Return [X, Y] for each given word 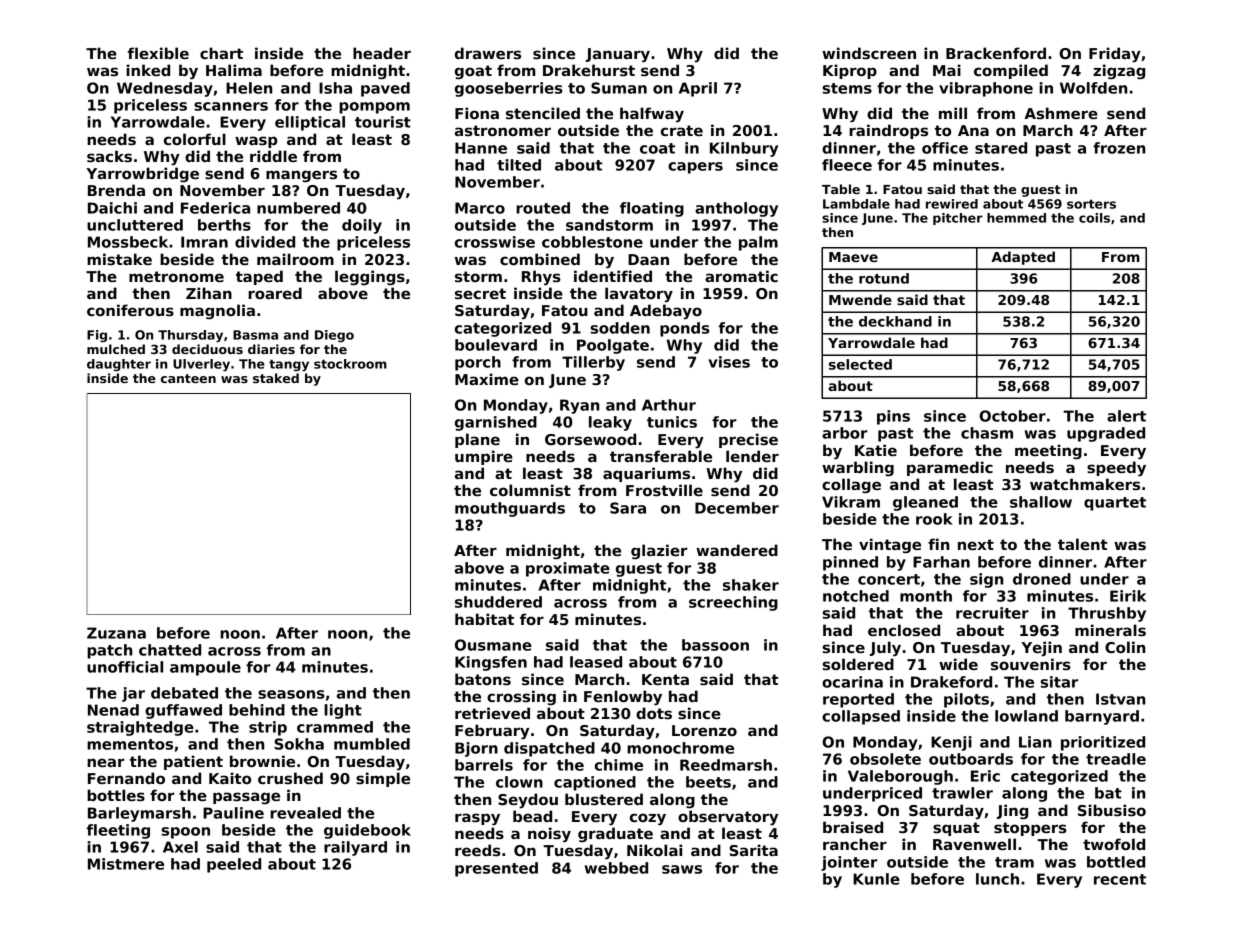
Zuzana [116, 633]
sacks [109, 156]
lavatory [639, 295]
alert [1126, 416]
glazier [659, 551]
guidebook [367, 831]
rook [934, 519]
